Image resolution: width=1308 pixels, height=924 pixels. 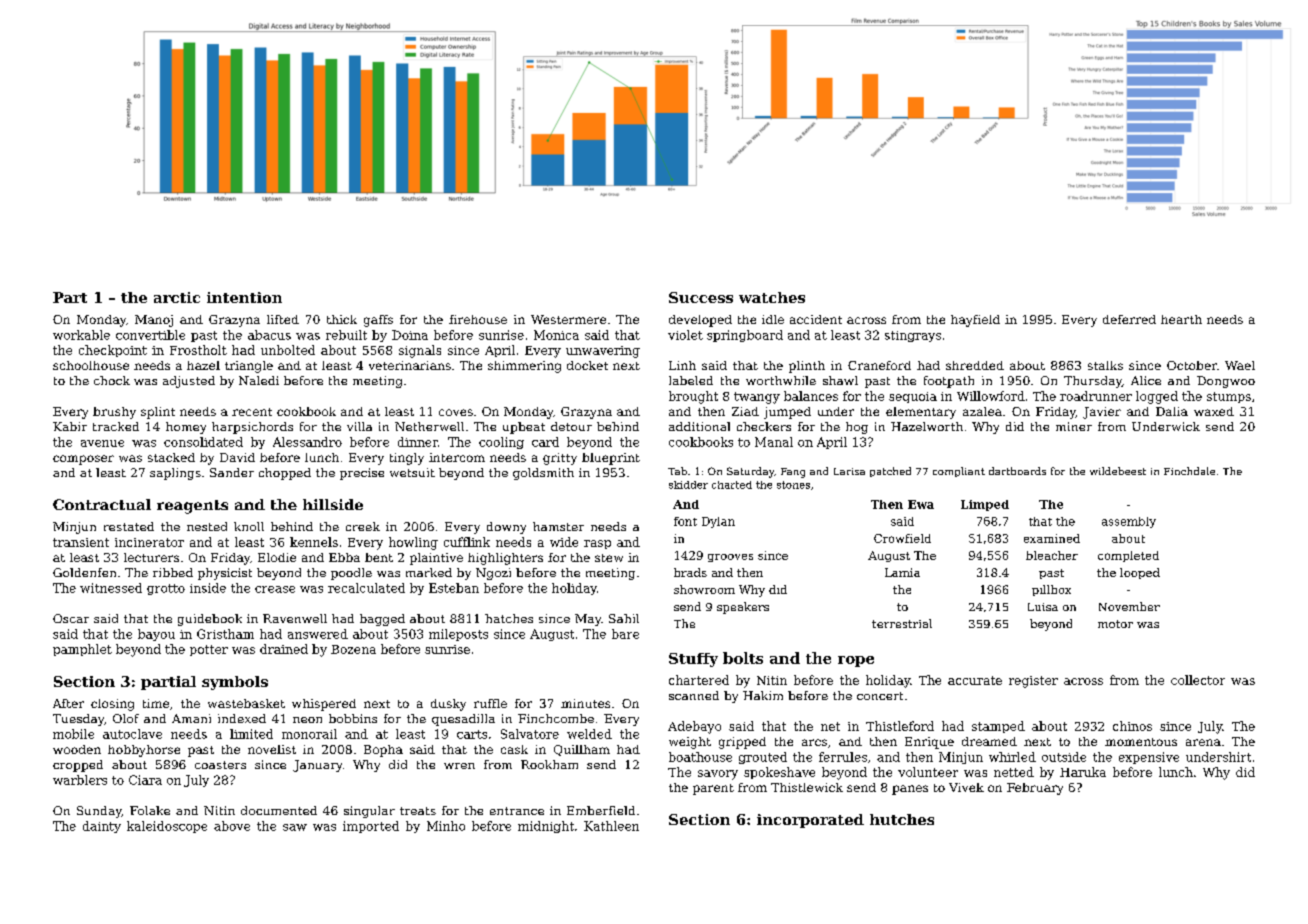 What do you see at coordinates (718, 775) in the page?
I see `savory` at bounding box center [718, 775].
